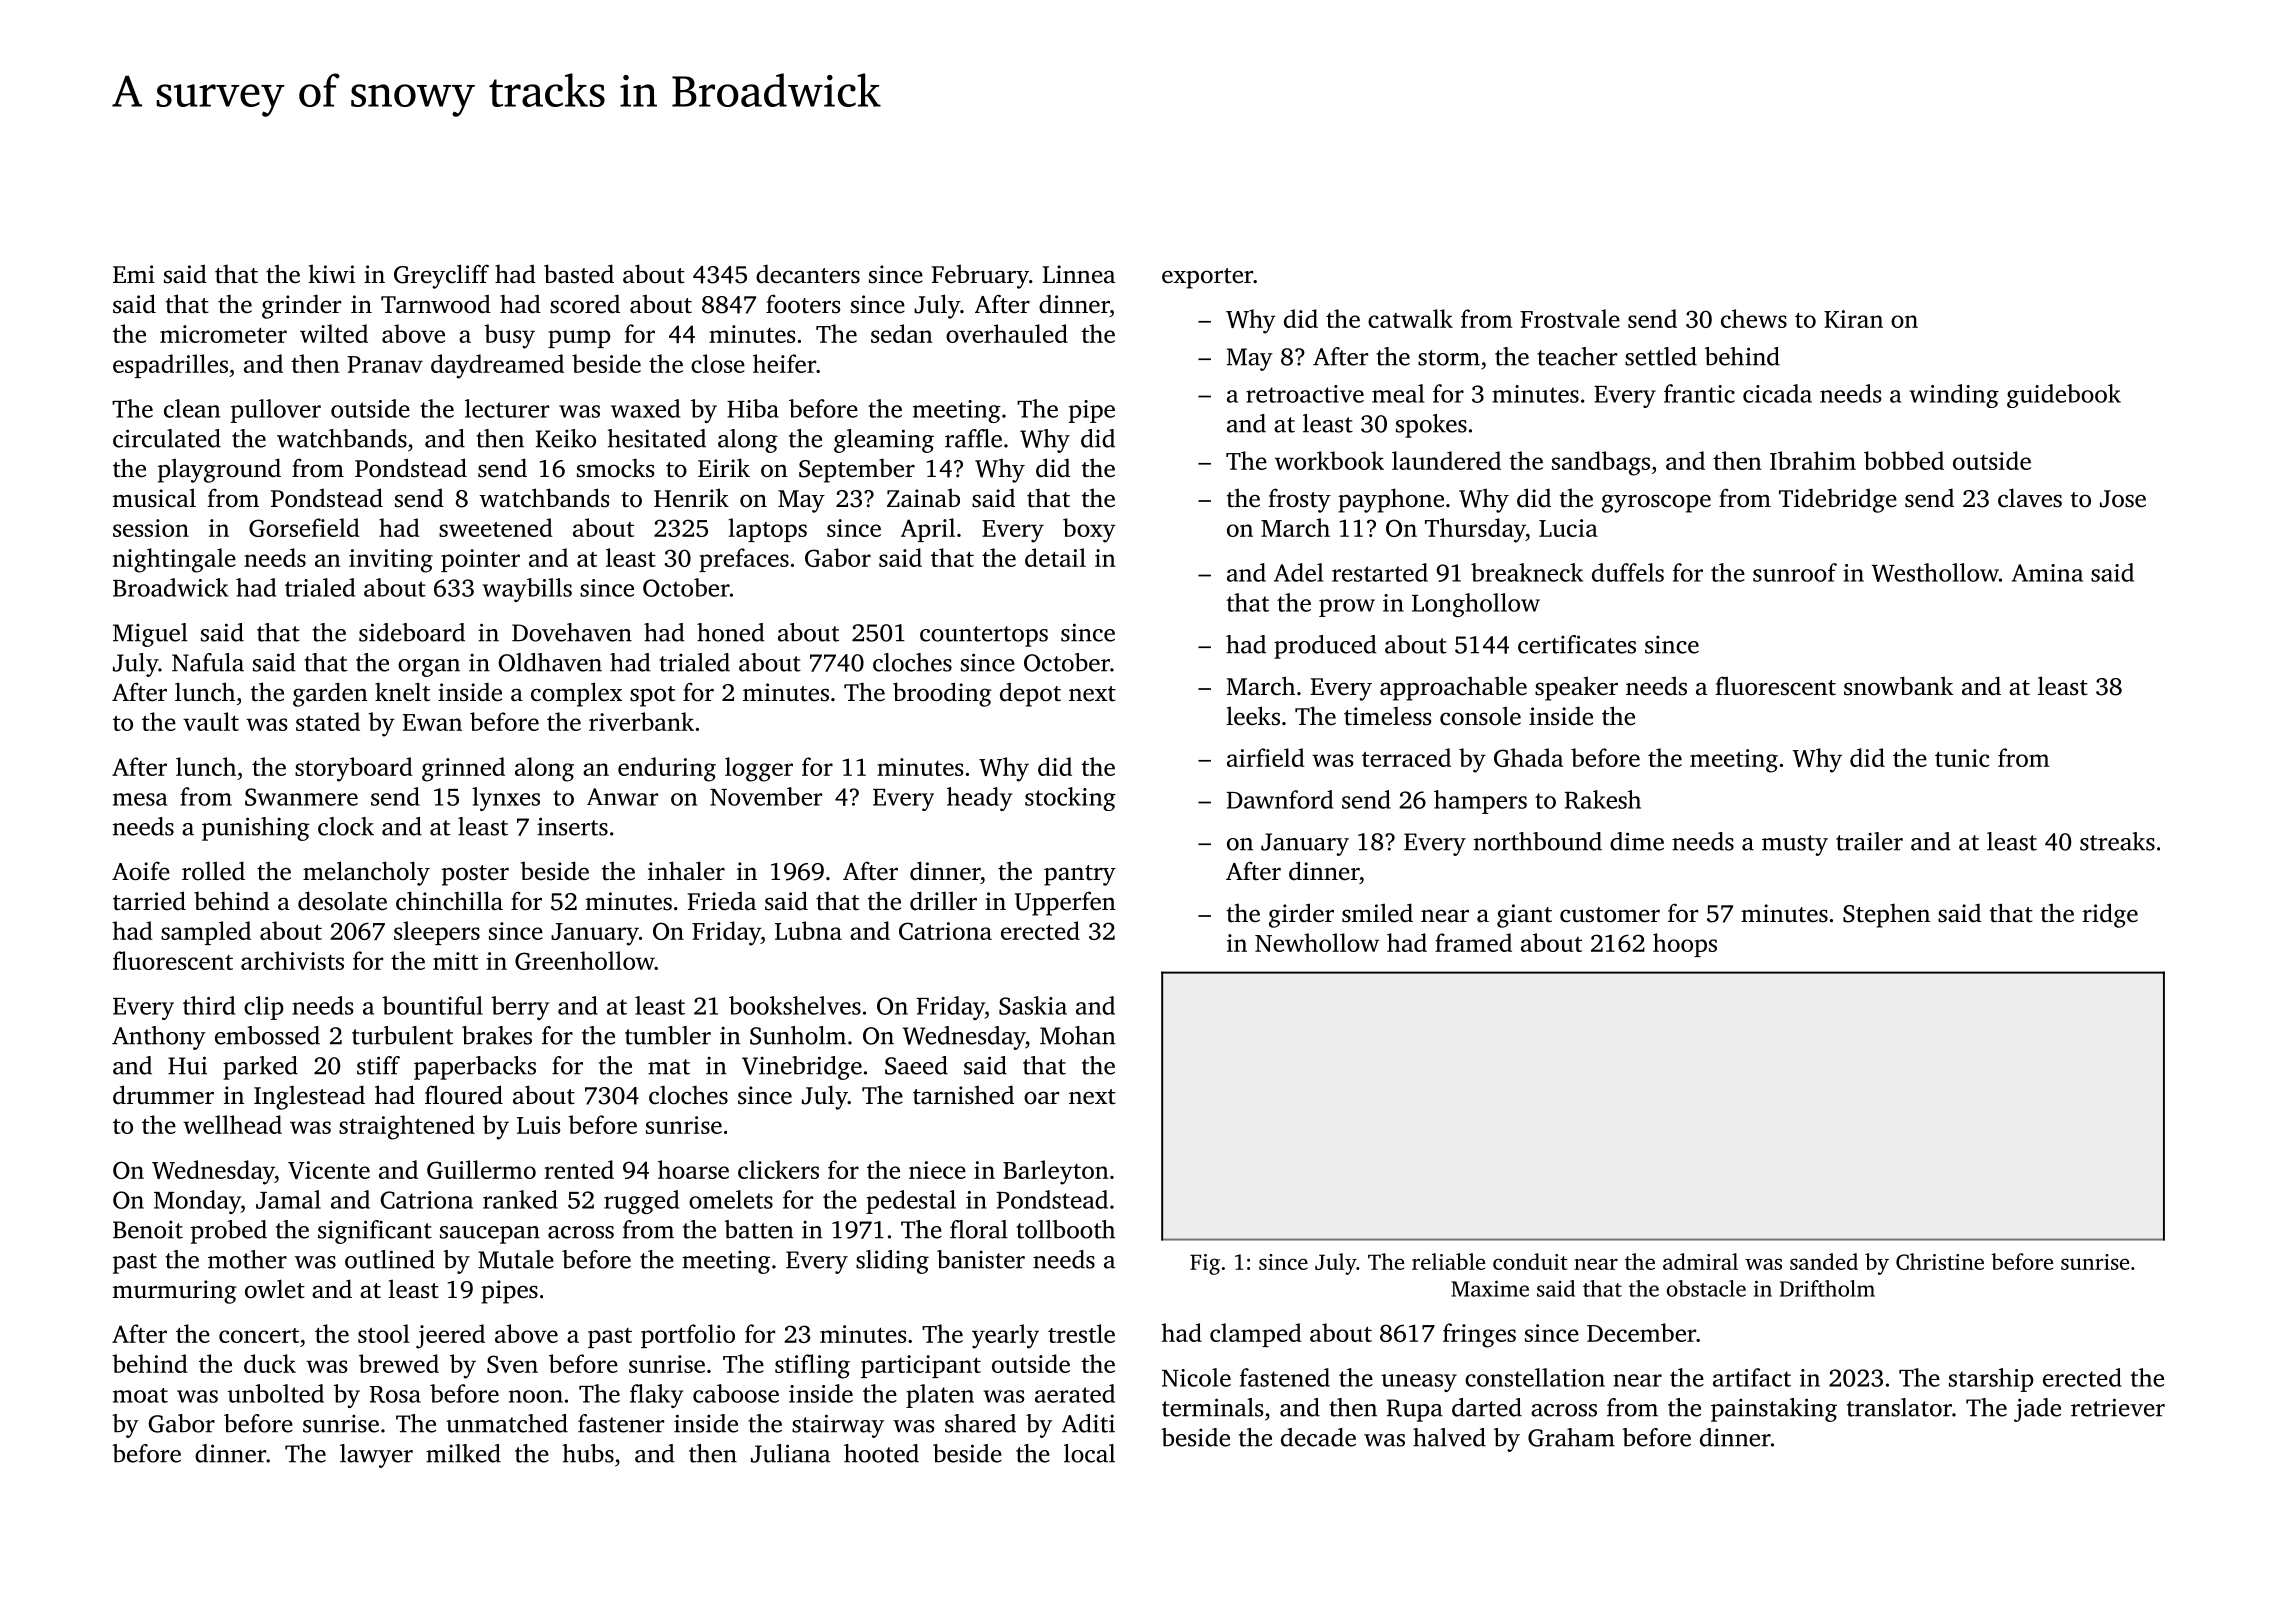 Image resolution: width=2277 pixels, height=1611 pixels. I want to click on concert, so click(259, 1335).
